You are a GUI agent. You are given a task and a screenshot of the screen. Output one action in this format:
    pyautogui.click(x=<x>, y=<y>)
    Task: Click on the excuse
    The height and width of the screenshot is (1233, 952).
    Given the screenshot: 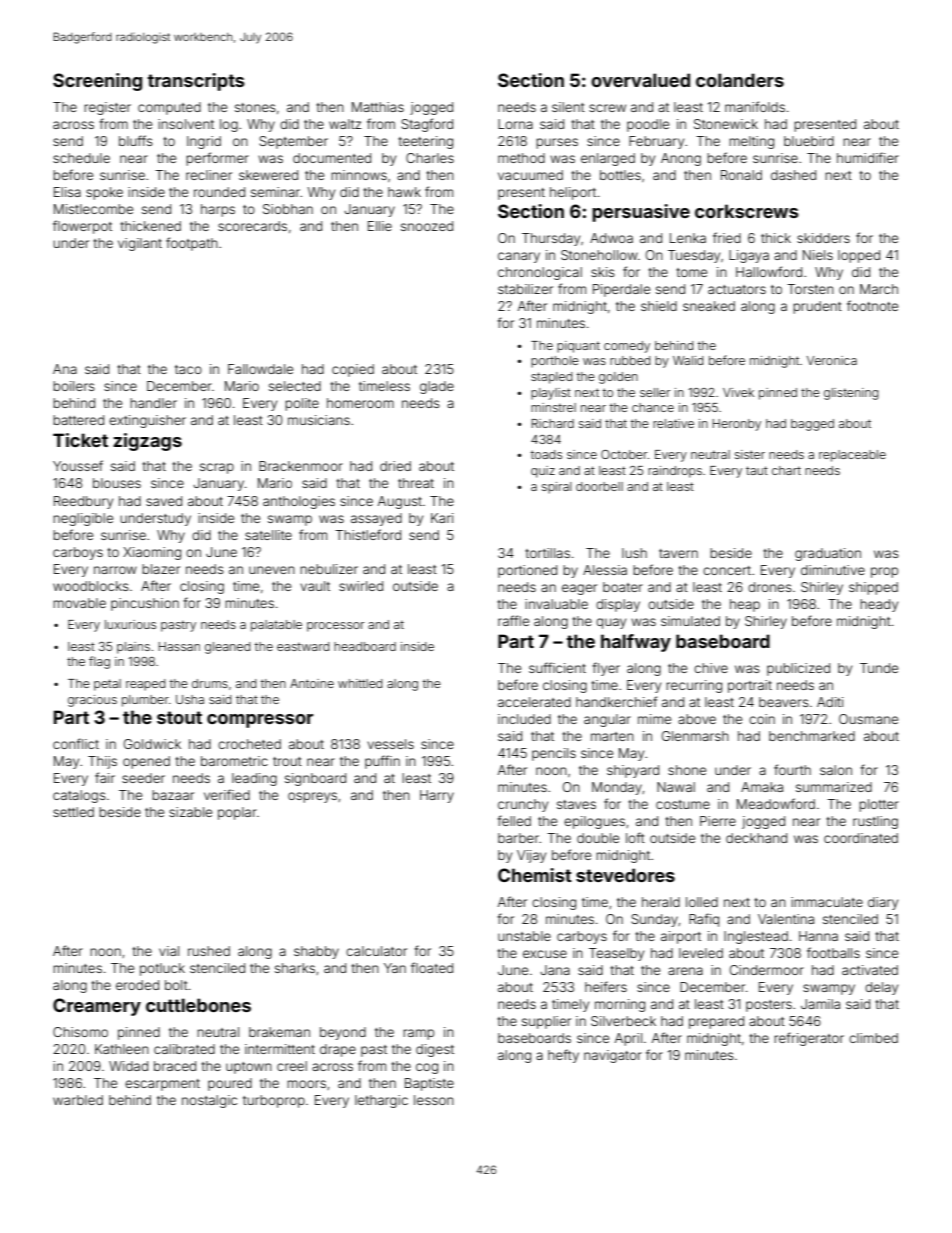 What is the action you would take?
    pyautogui.click(x=545, y=954)
